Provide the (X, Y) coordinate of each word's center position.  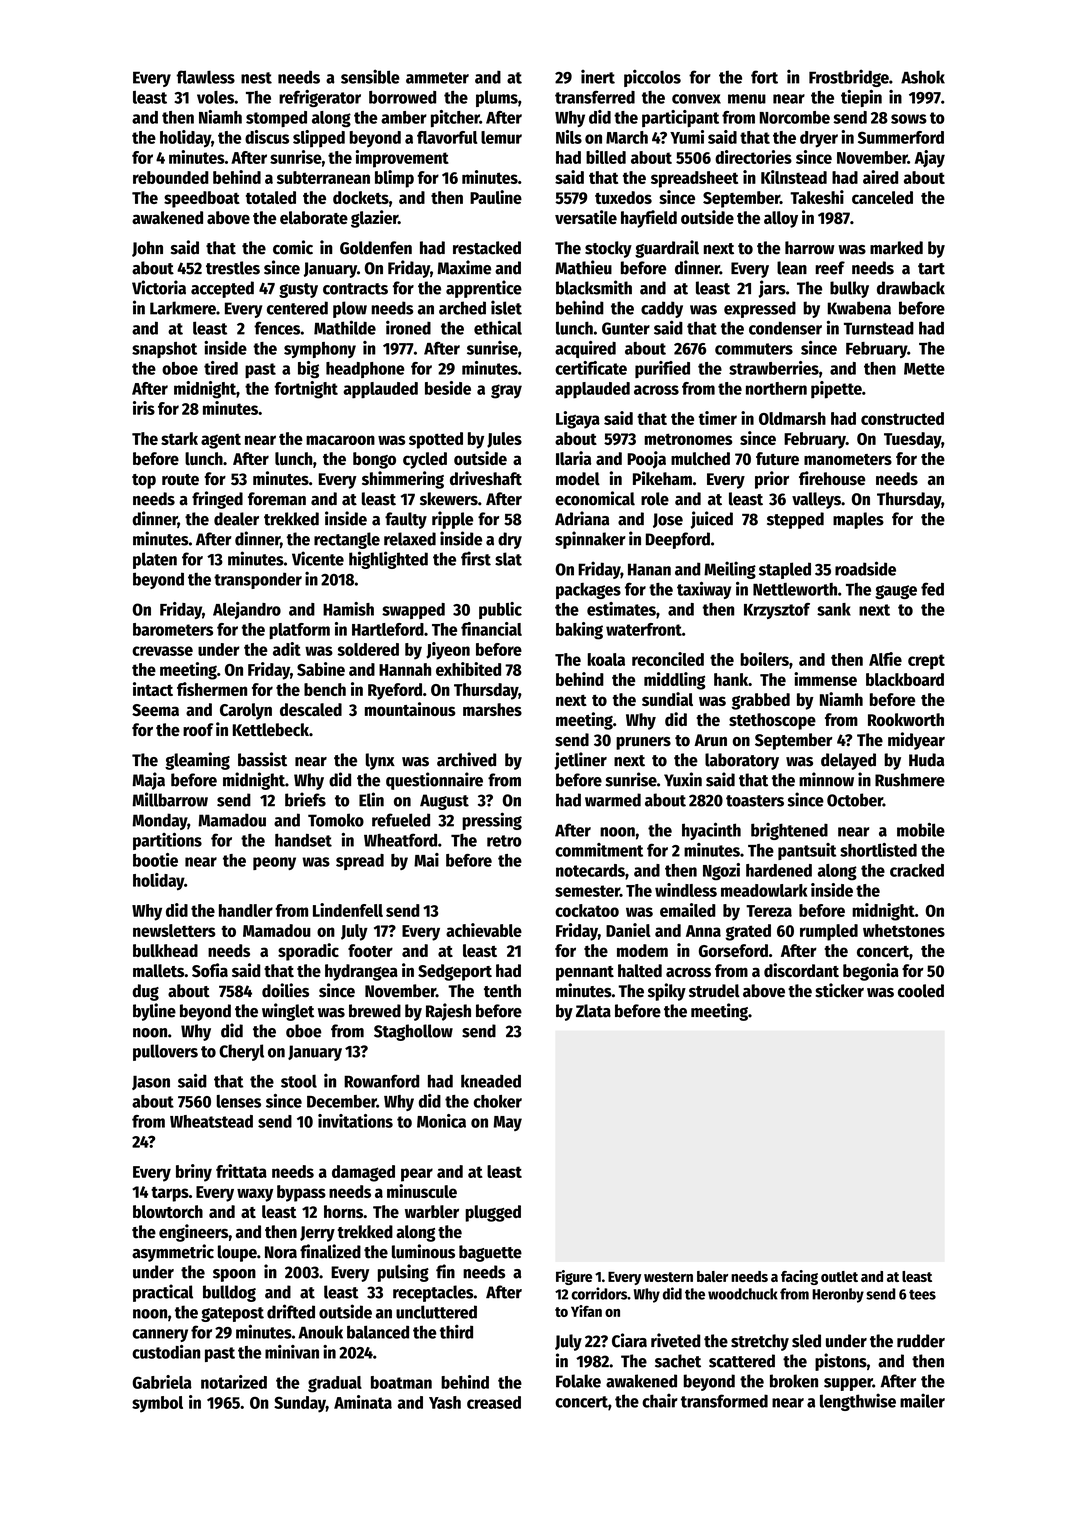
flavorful (447, 137)
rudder (921, 1341)
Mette (924, 369)
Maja (148, 781)
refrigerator (320, 98)
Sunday (300, 1404)
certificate (591, 368)
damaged (363, 1173)
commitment (599, 850)
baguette (490, 1253)
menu (747, 99)
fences (277, 328)
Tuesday (912, 440)
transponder (258, 580)
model (578, 479)
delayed (848, 761)
